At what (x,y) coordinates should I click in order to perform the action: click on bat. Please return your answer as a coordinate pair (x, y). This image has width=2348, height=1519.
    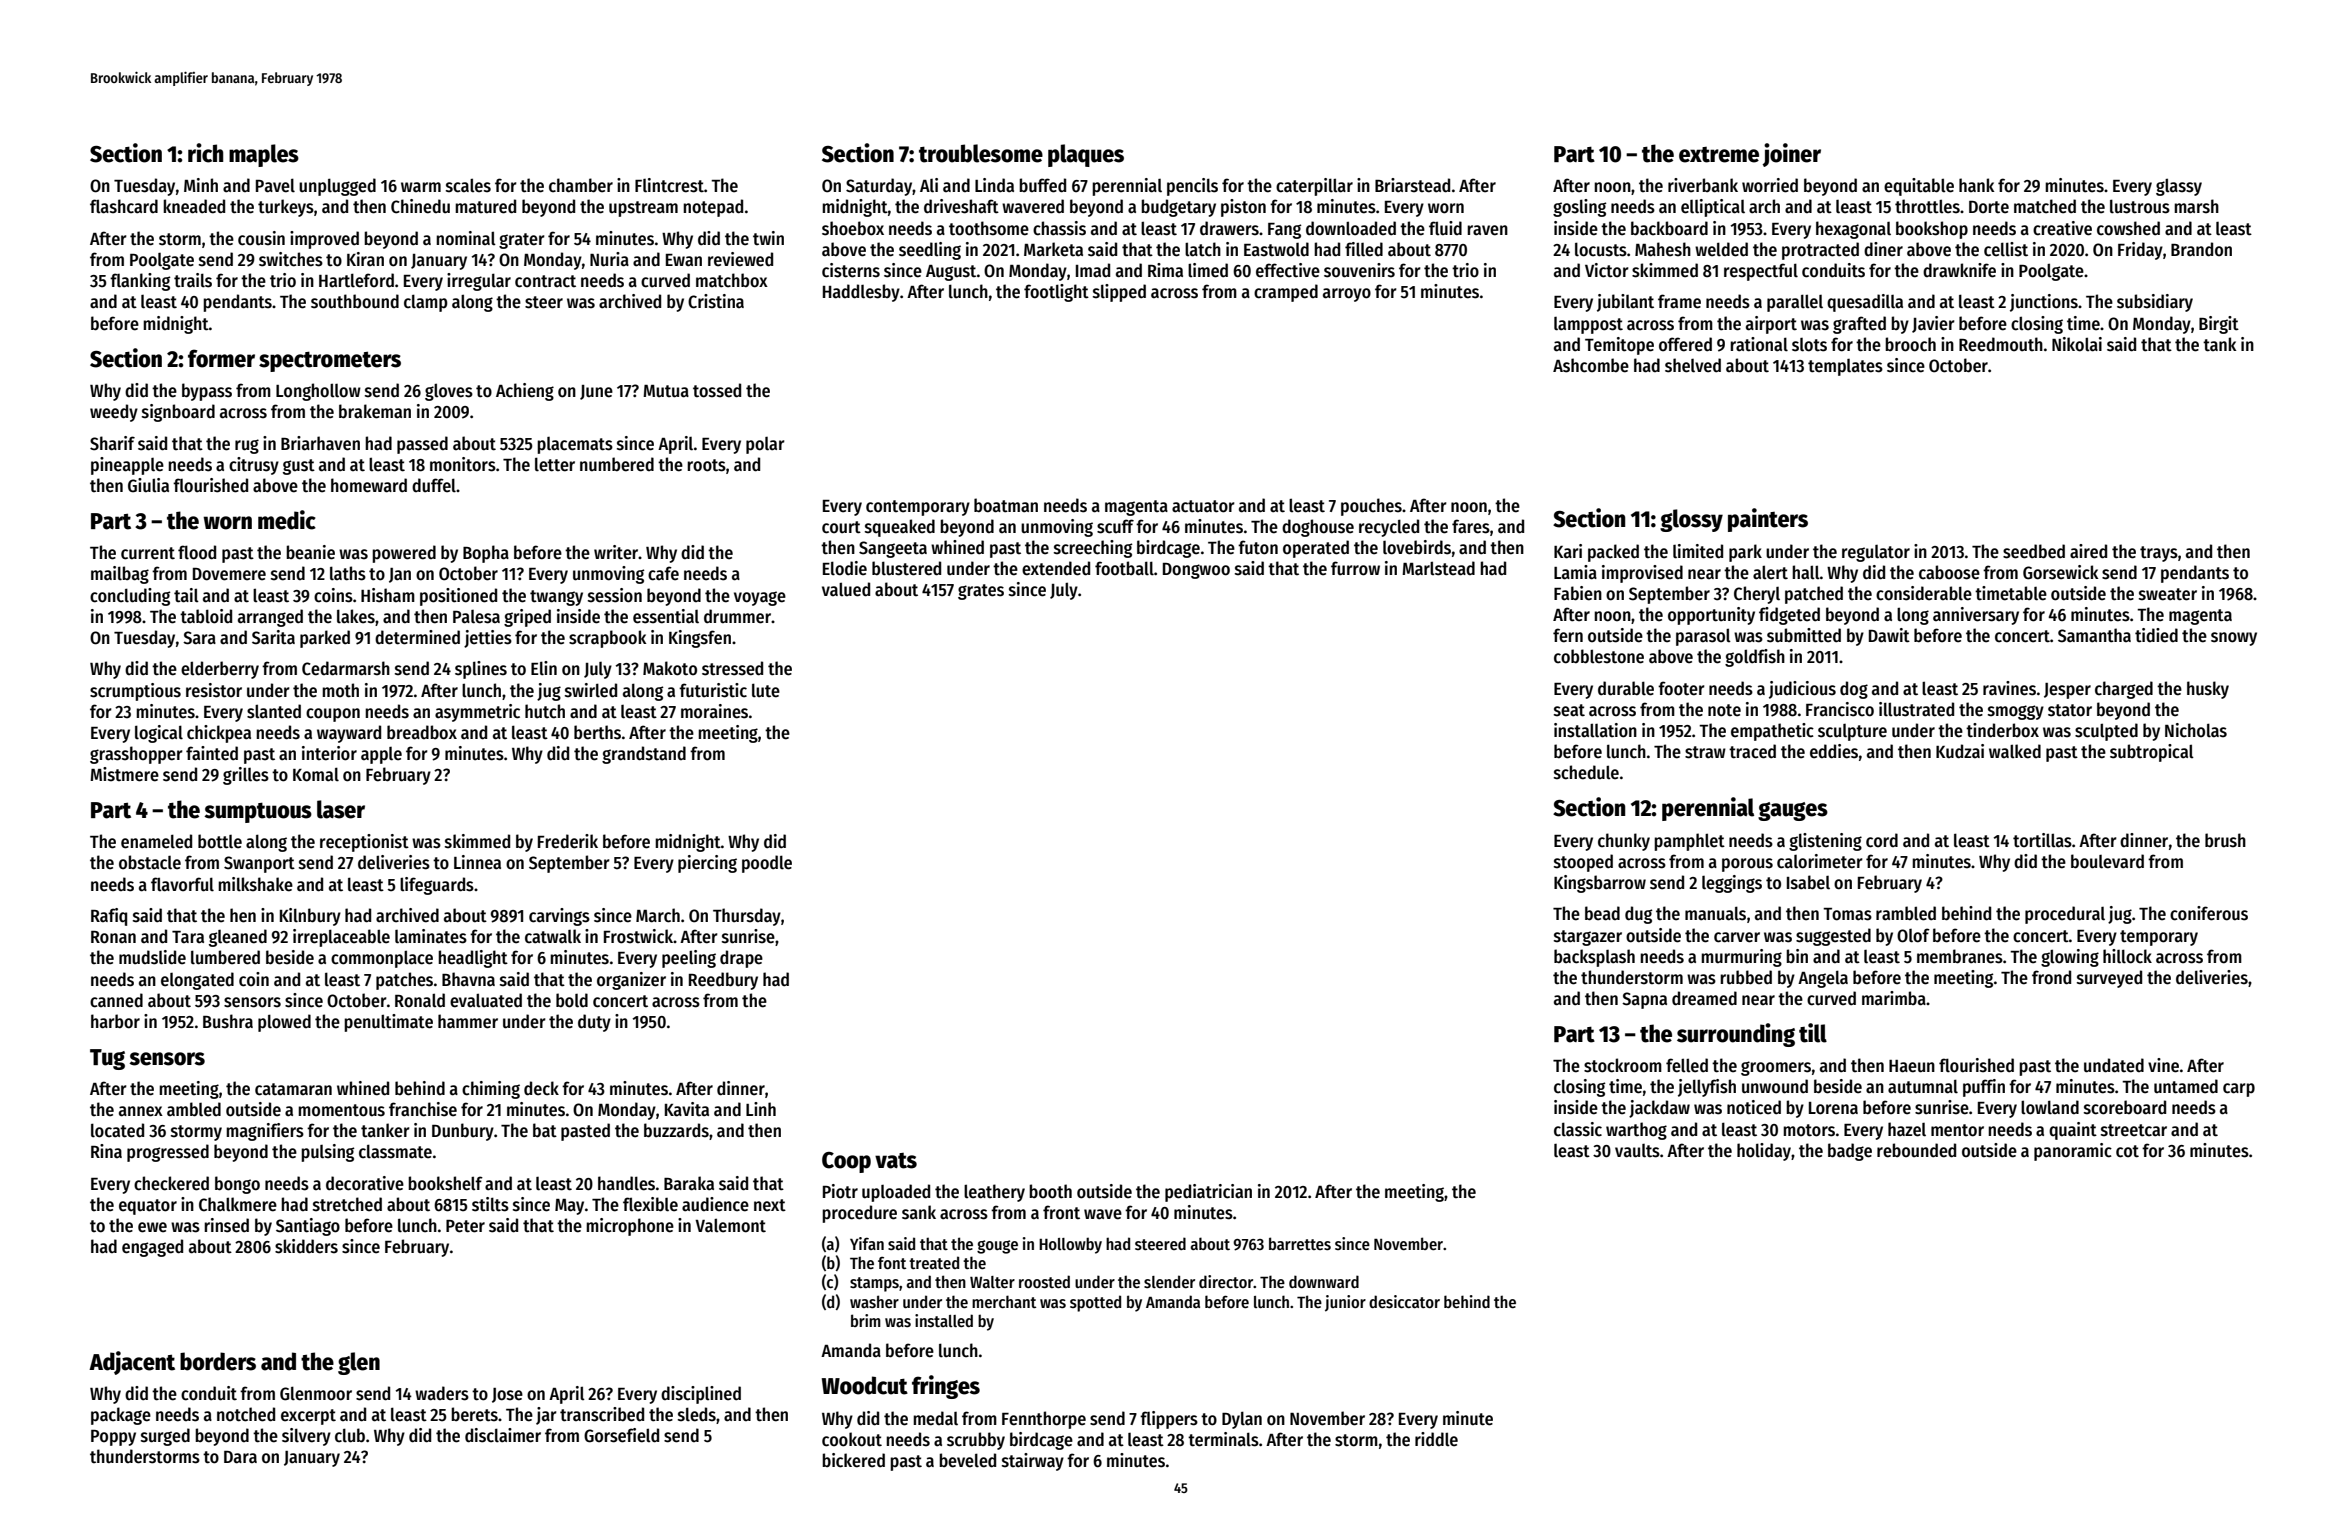
    Looking at the image, I should click on (545, 1130).
